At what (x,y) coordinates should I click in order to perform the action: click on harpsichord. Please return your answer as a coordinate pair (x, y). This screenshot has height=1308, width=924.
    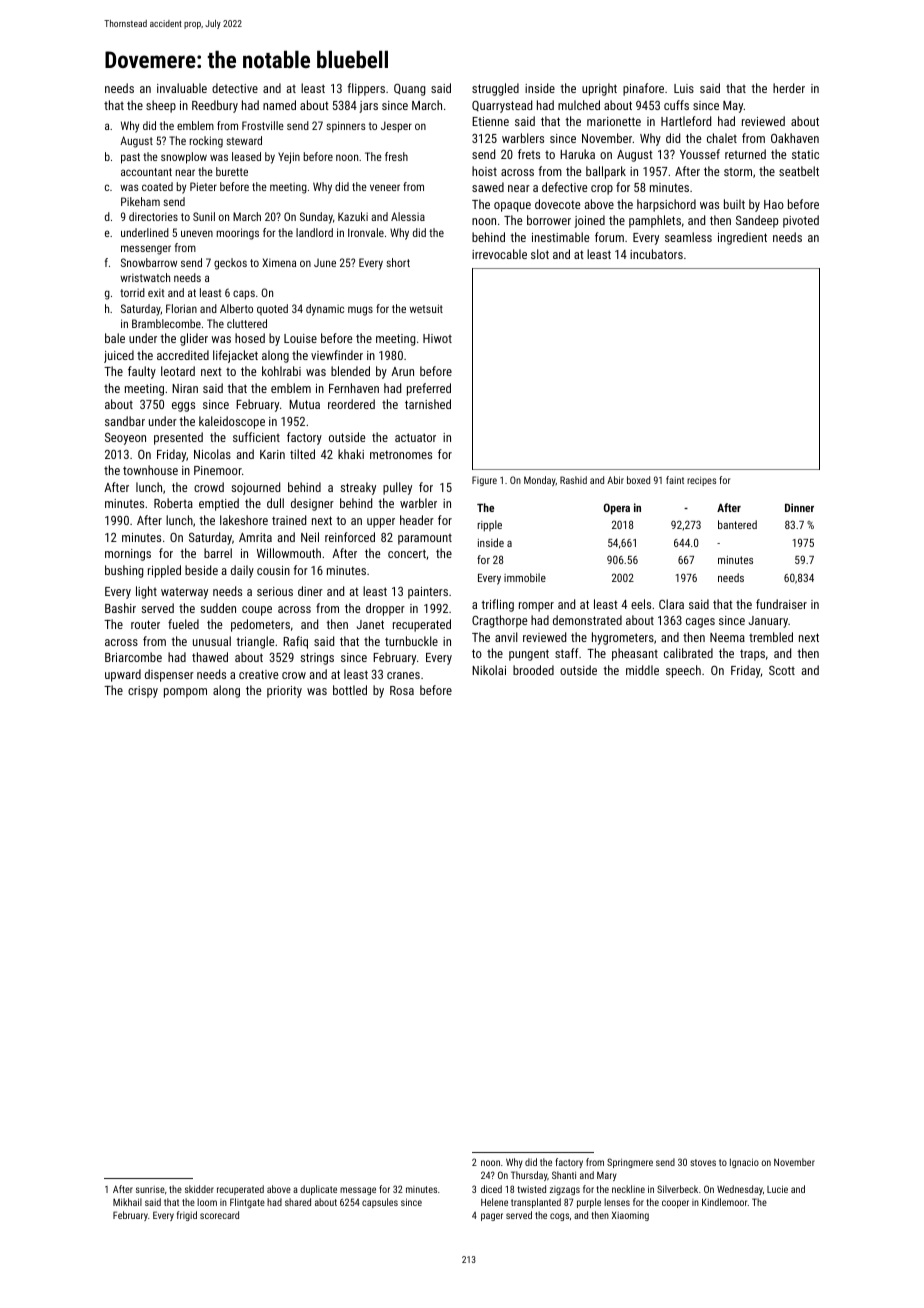
    Looking at the image, I should click on (666, 205).
